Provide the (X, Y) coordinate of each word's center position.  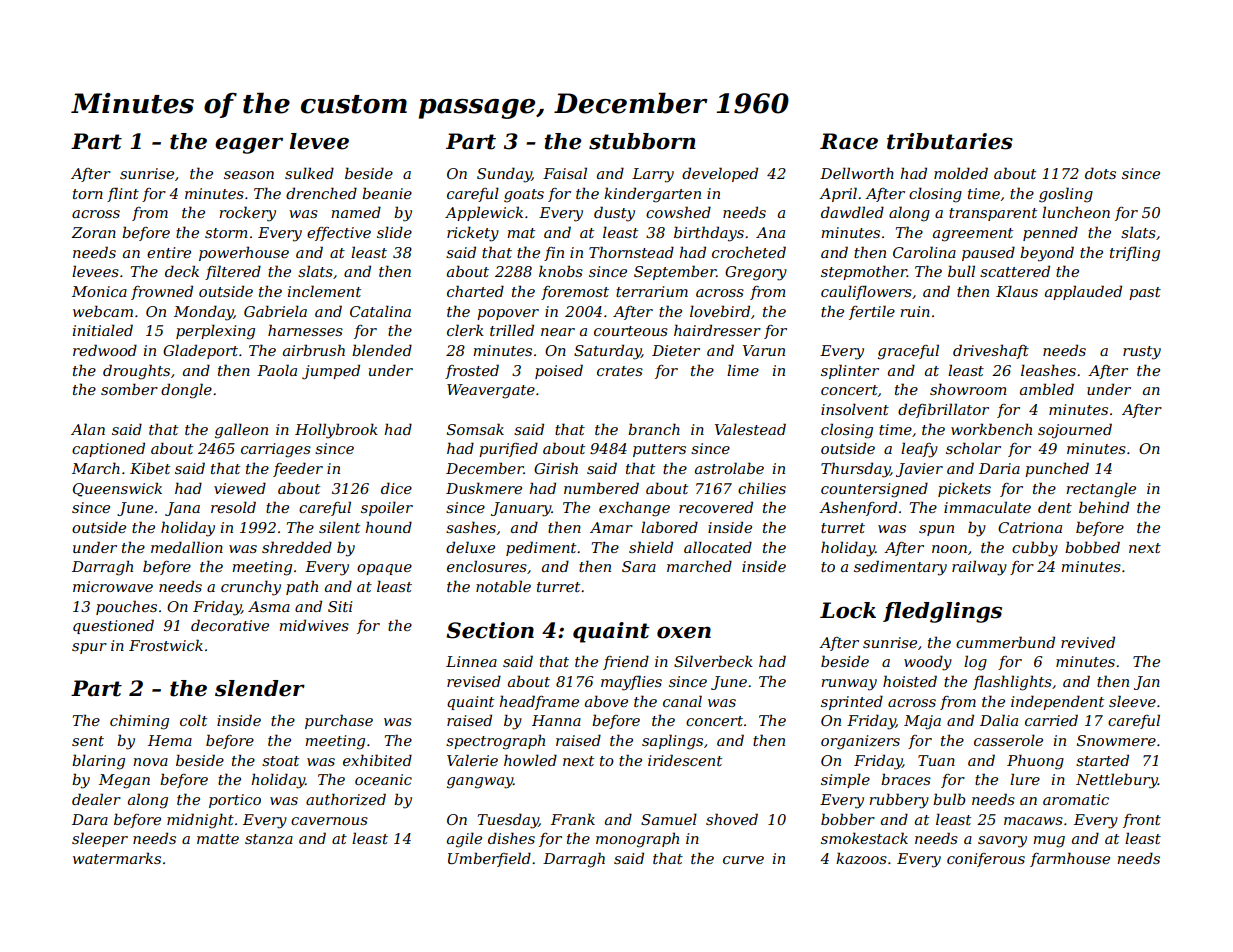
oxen (684, 632)
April (838, 194)
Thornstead (631, 252)
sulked (309, 173)
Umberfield (489, 859)
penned (1050, 233)
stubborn (642, 141)
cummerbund (1005, 642)
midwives (314, 625)
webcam (103, 311)
